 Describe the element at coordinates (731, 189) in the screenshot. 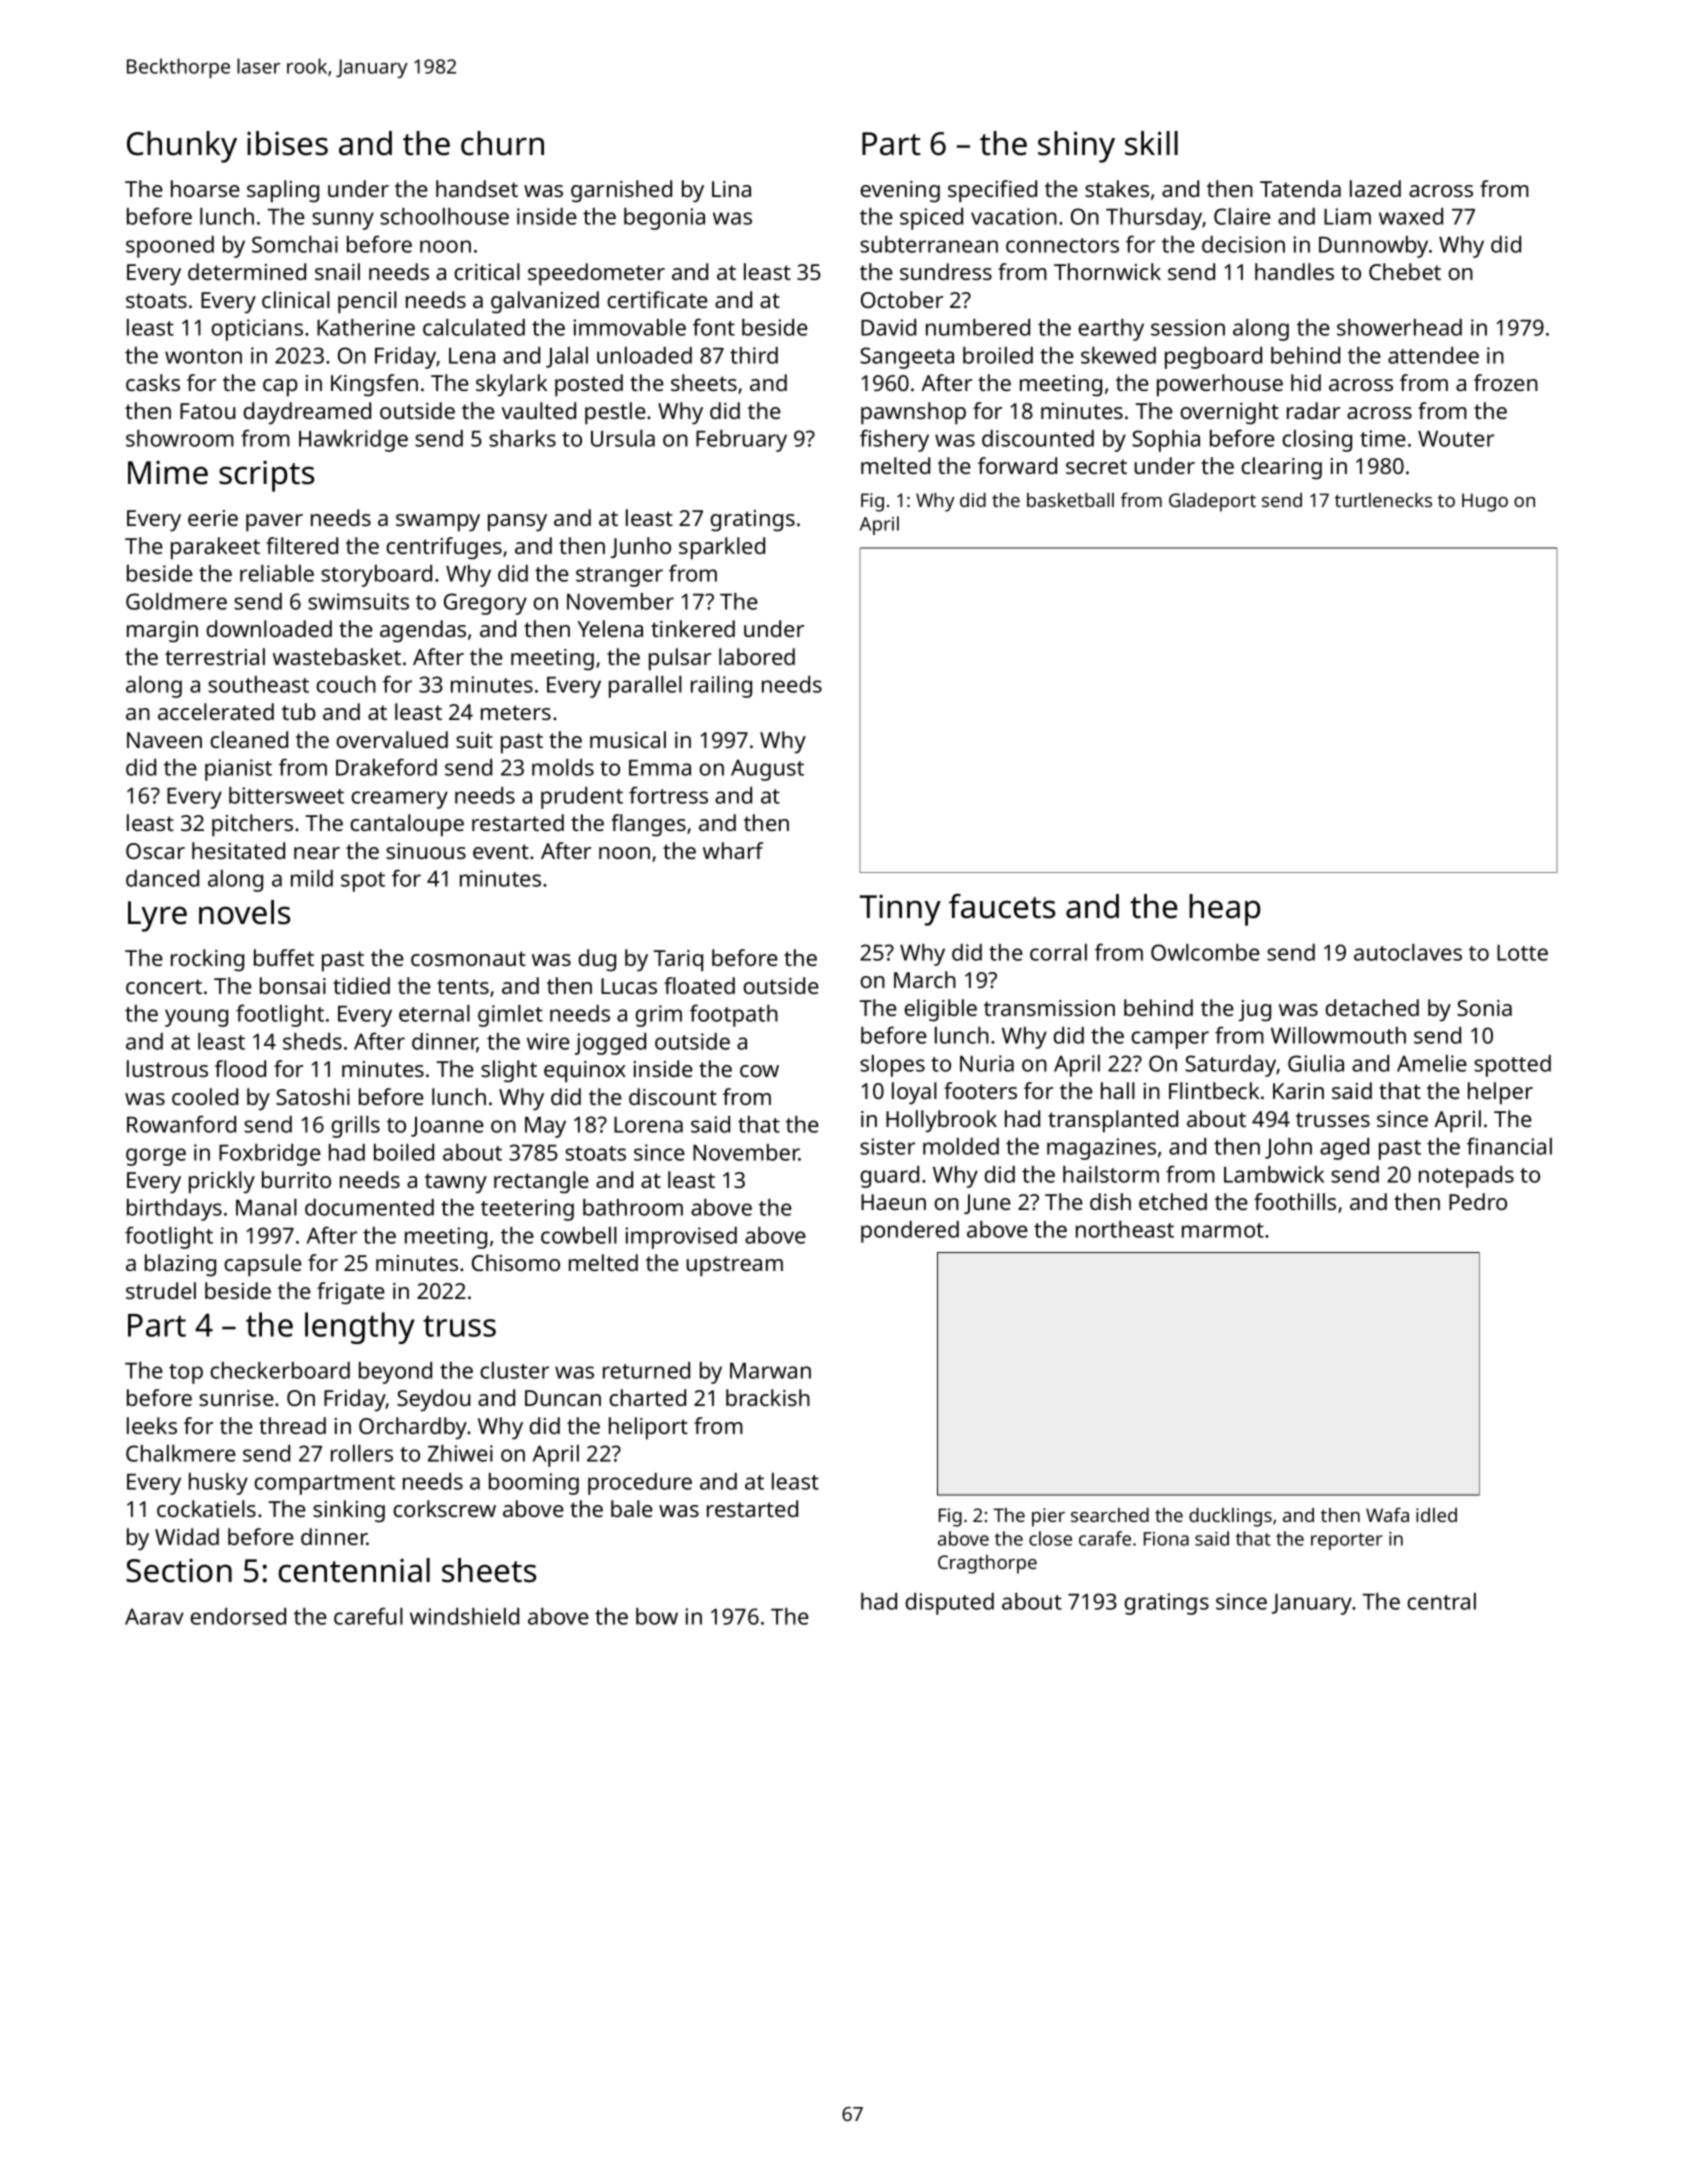

I see `Lina` at that location.
